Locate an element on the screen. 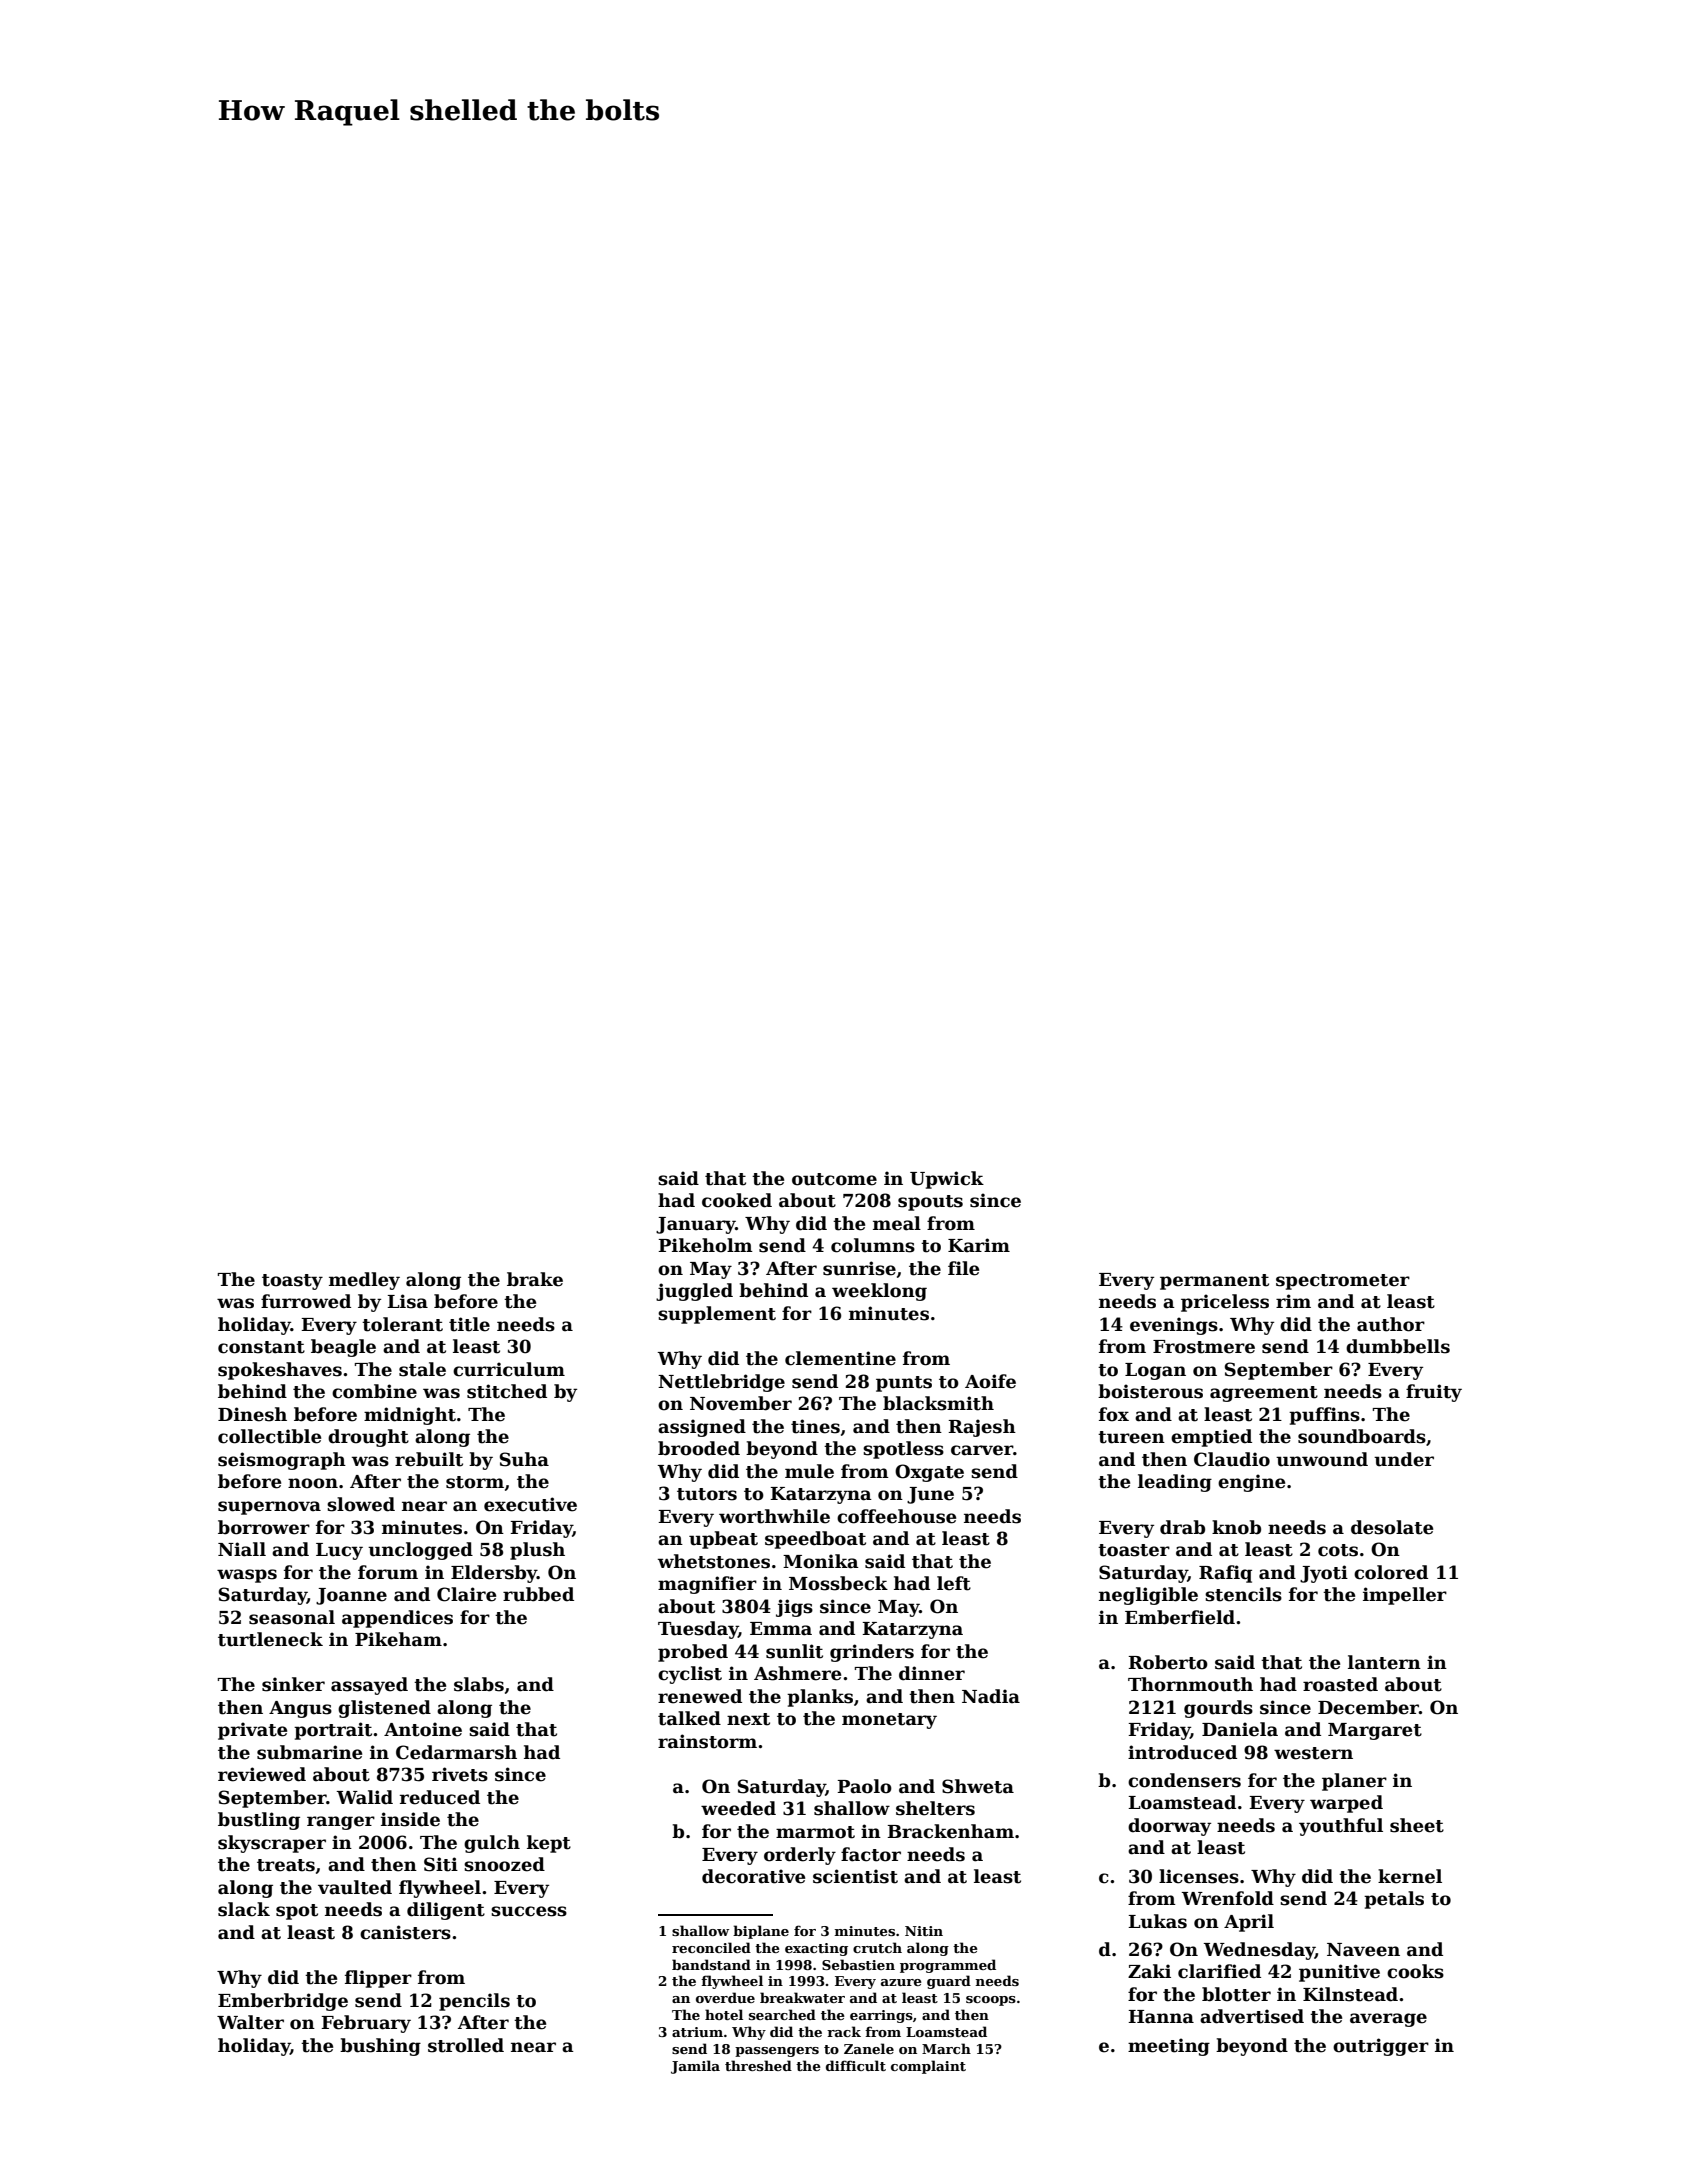  spectrometer is located at coordinates (1343, 1282).
